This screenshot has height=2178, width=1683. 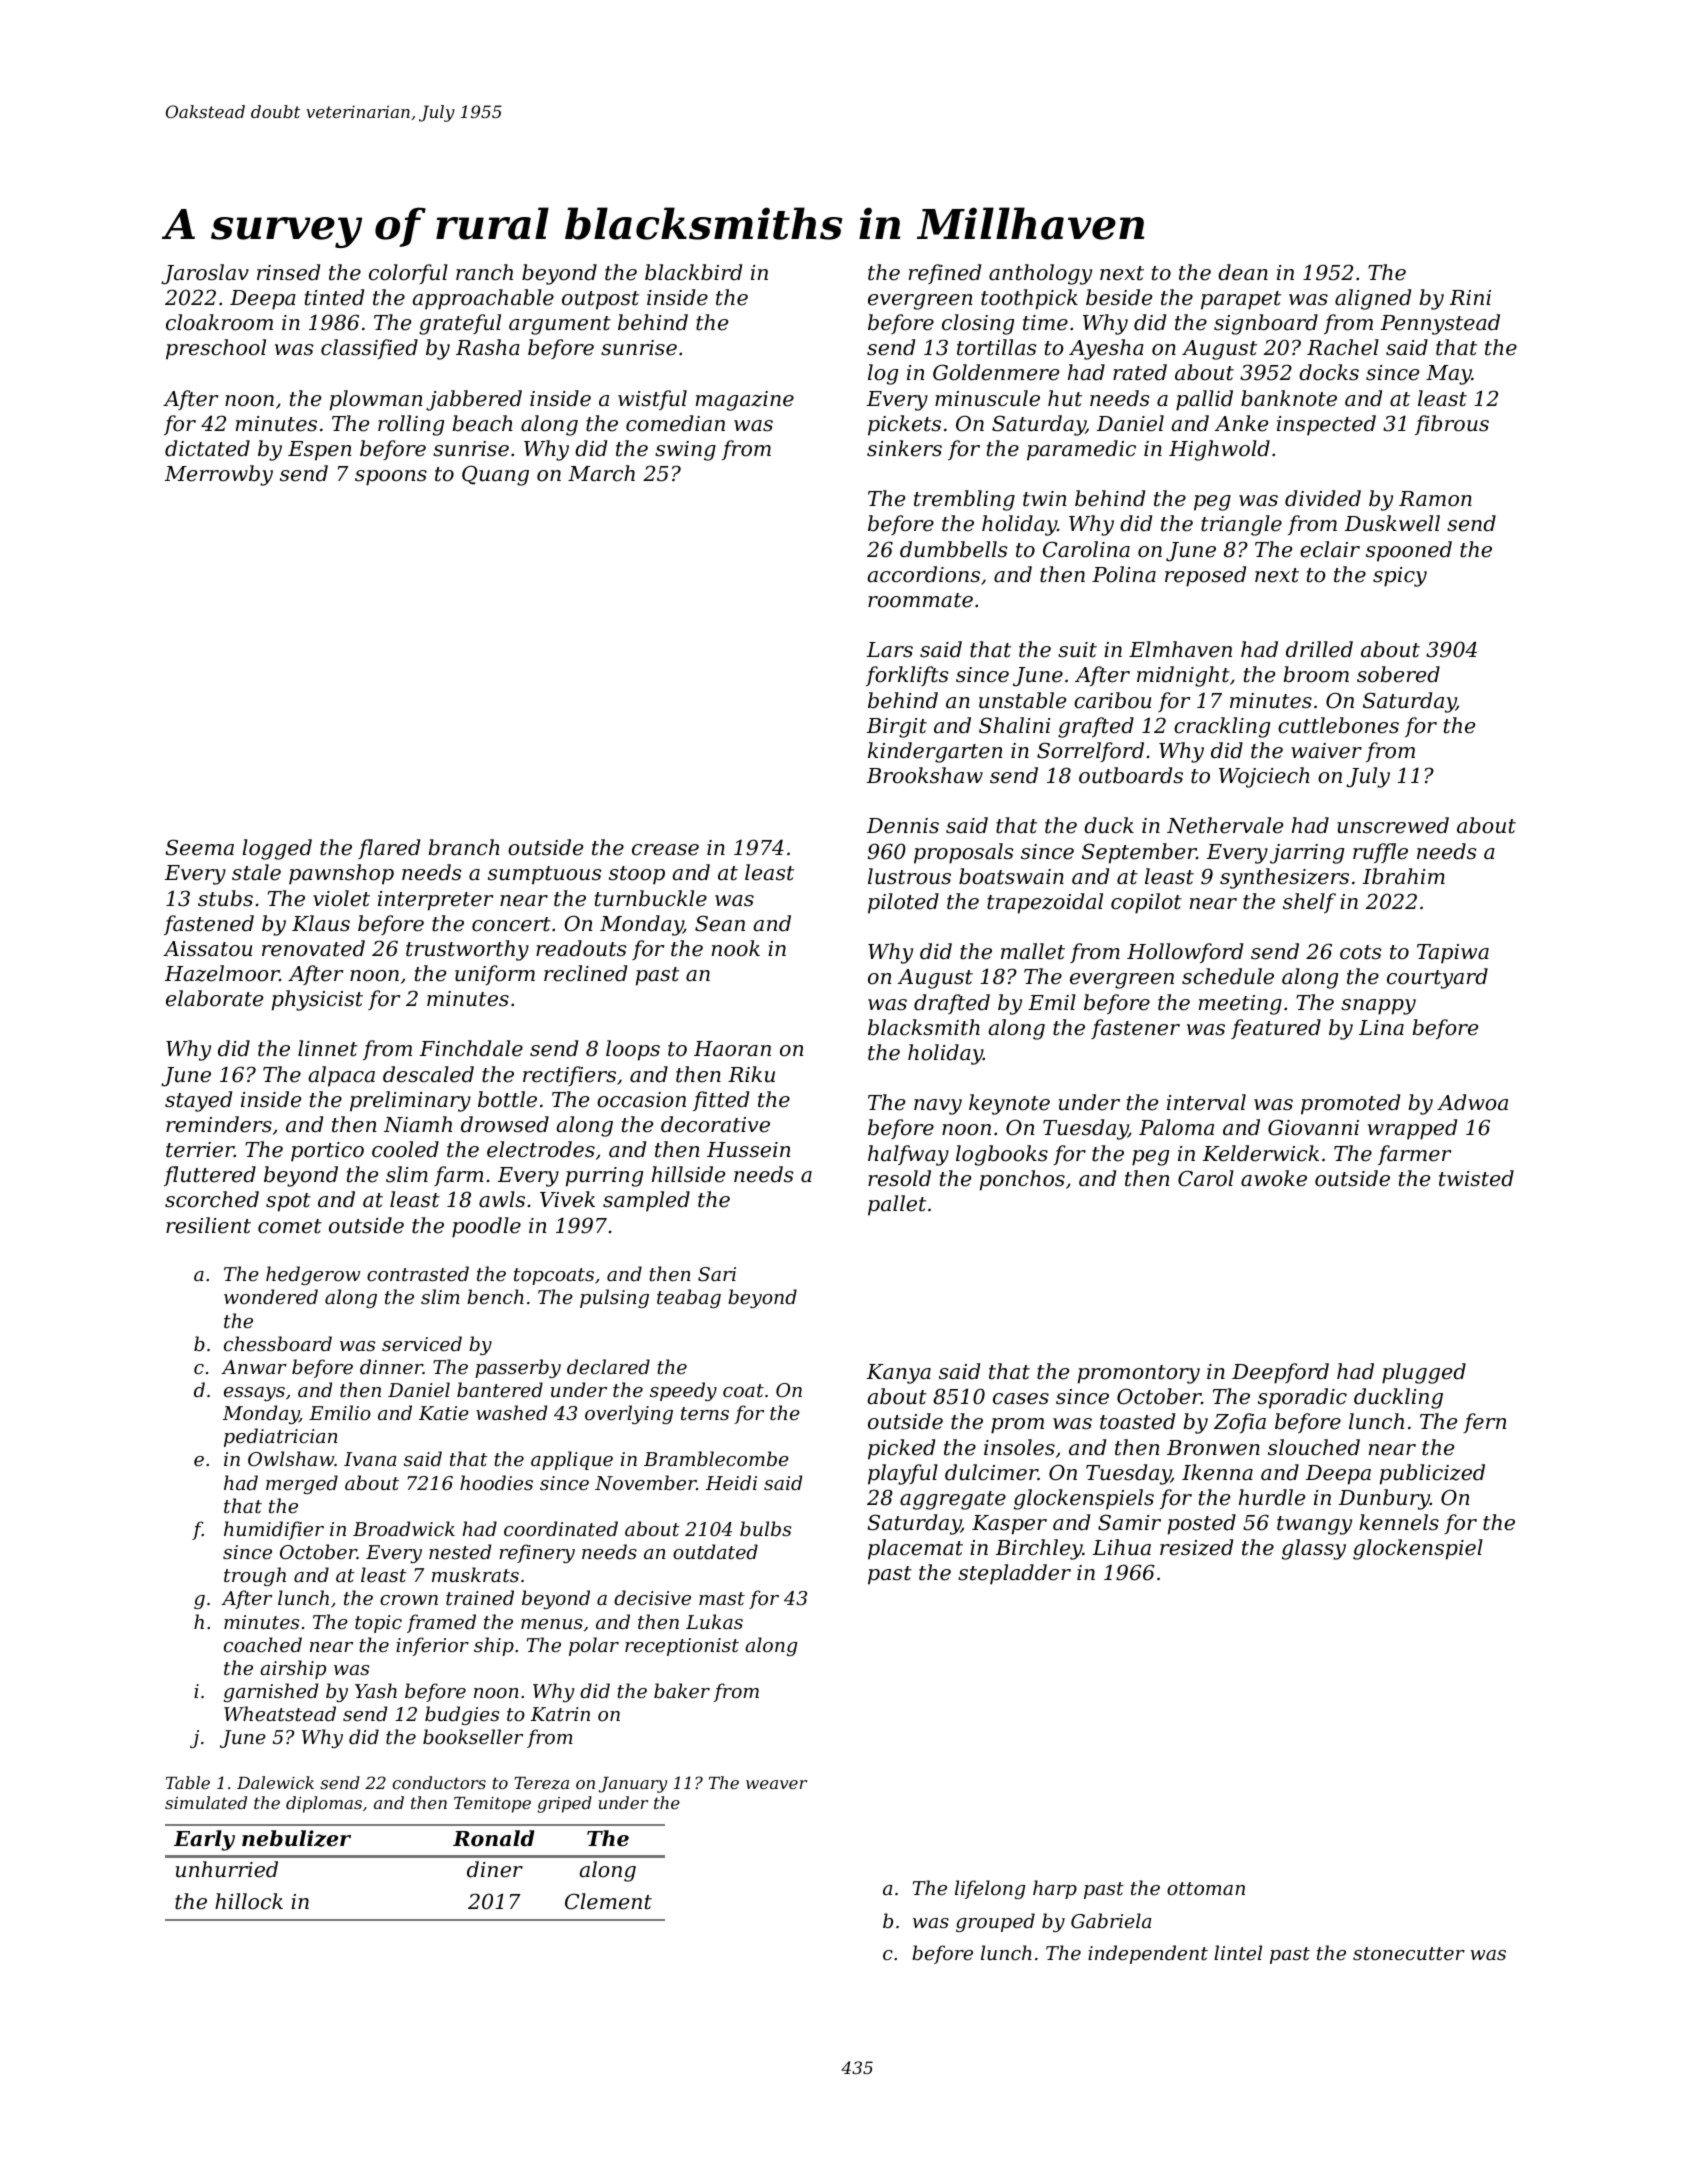 What do you see at coordinates (483, 299) in the screenshot?
I see `approachable` at bounding box center [483, 299].
